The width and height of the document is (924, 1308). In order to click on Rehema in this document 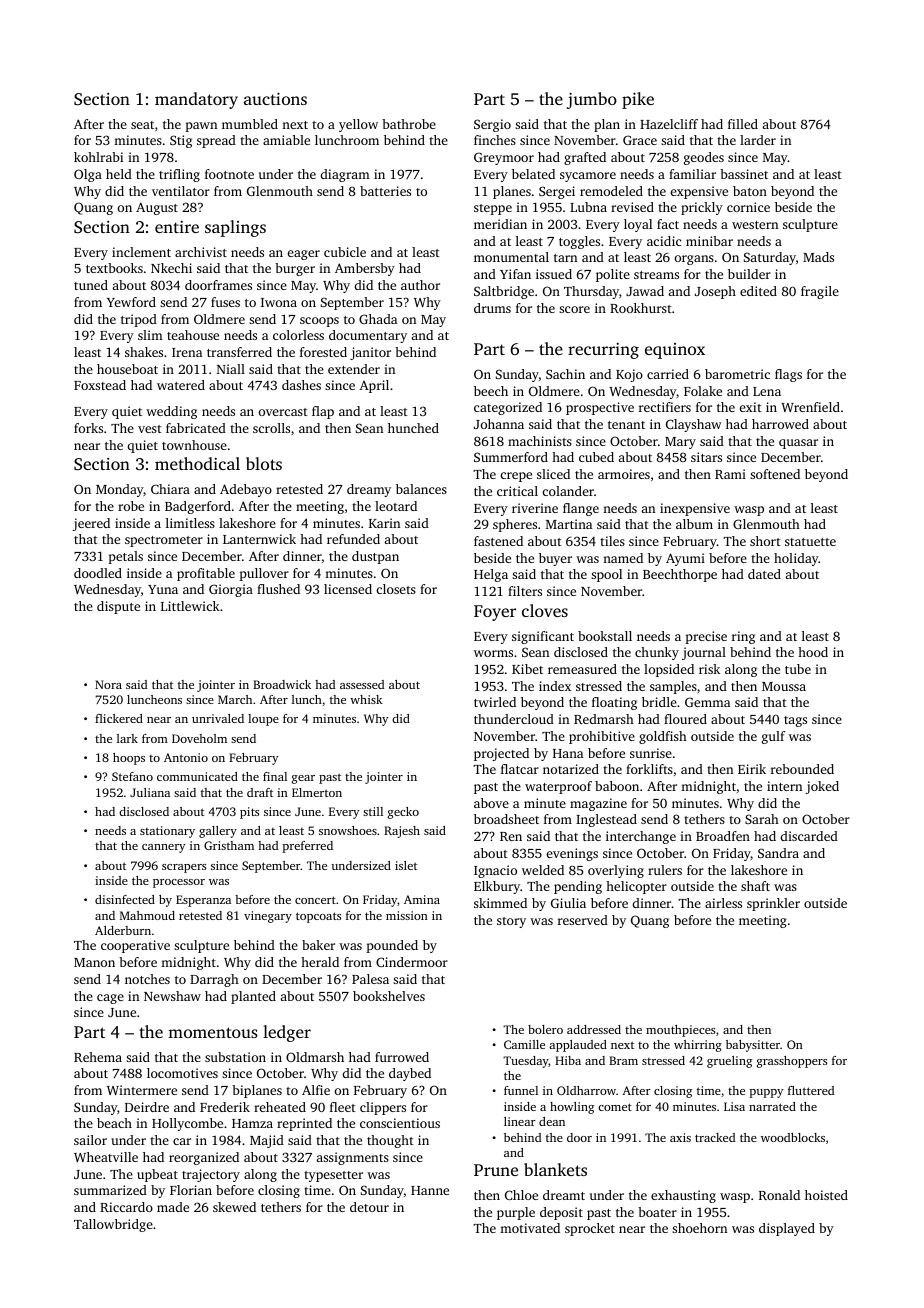, I will do `click(98, 1057)`.
